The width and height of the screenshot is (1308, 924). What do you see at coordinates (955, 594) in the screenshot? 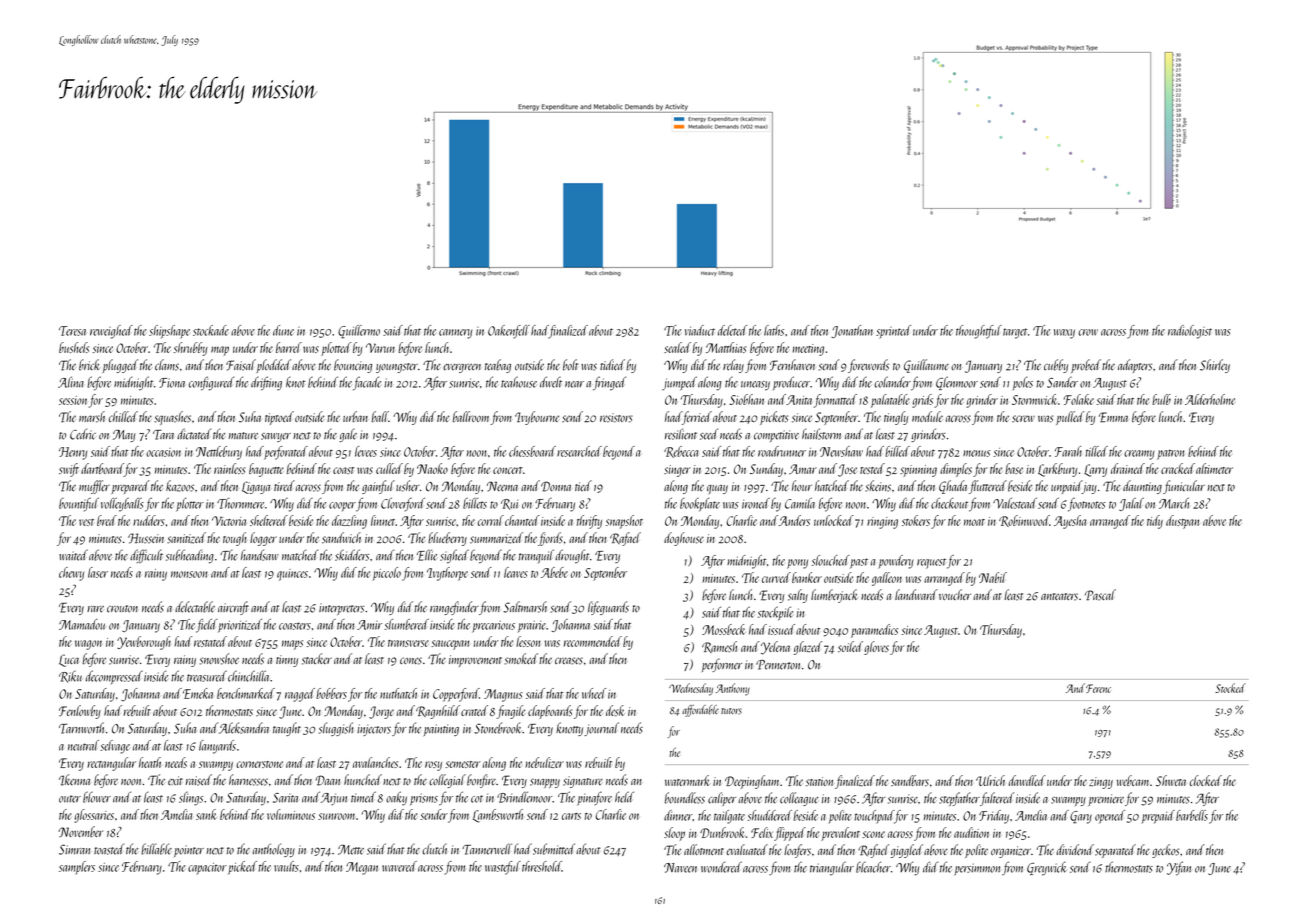
I see `voucher` at bounding box center [955, 594].
